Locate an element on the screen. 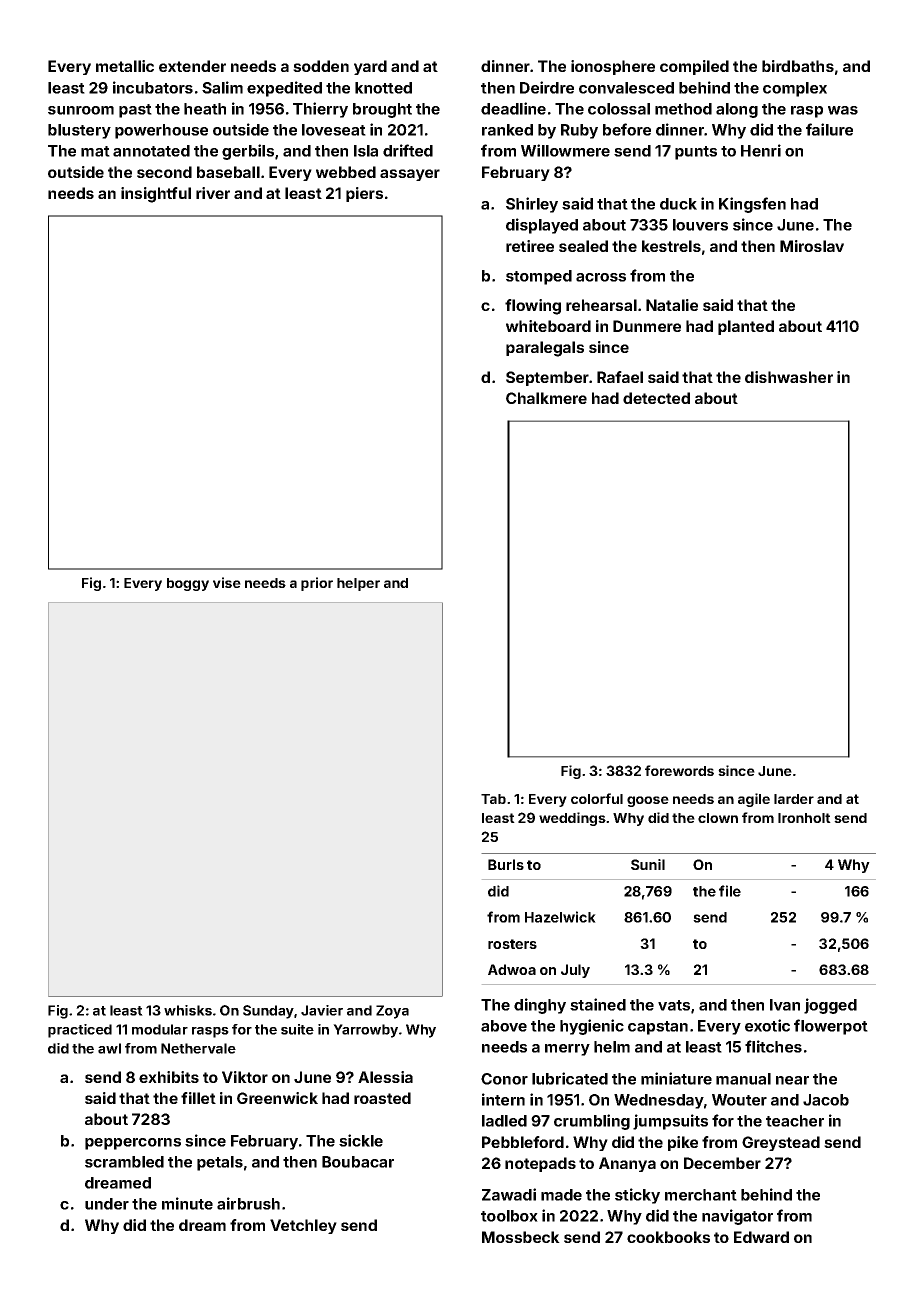  helper is located at coordinates (358, 584).
